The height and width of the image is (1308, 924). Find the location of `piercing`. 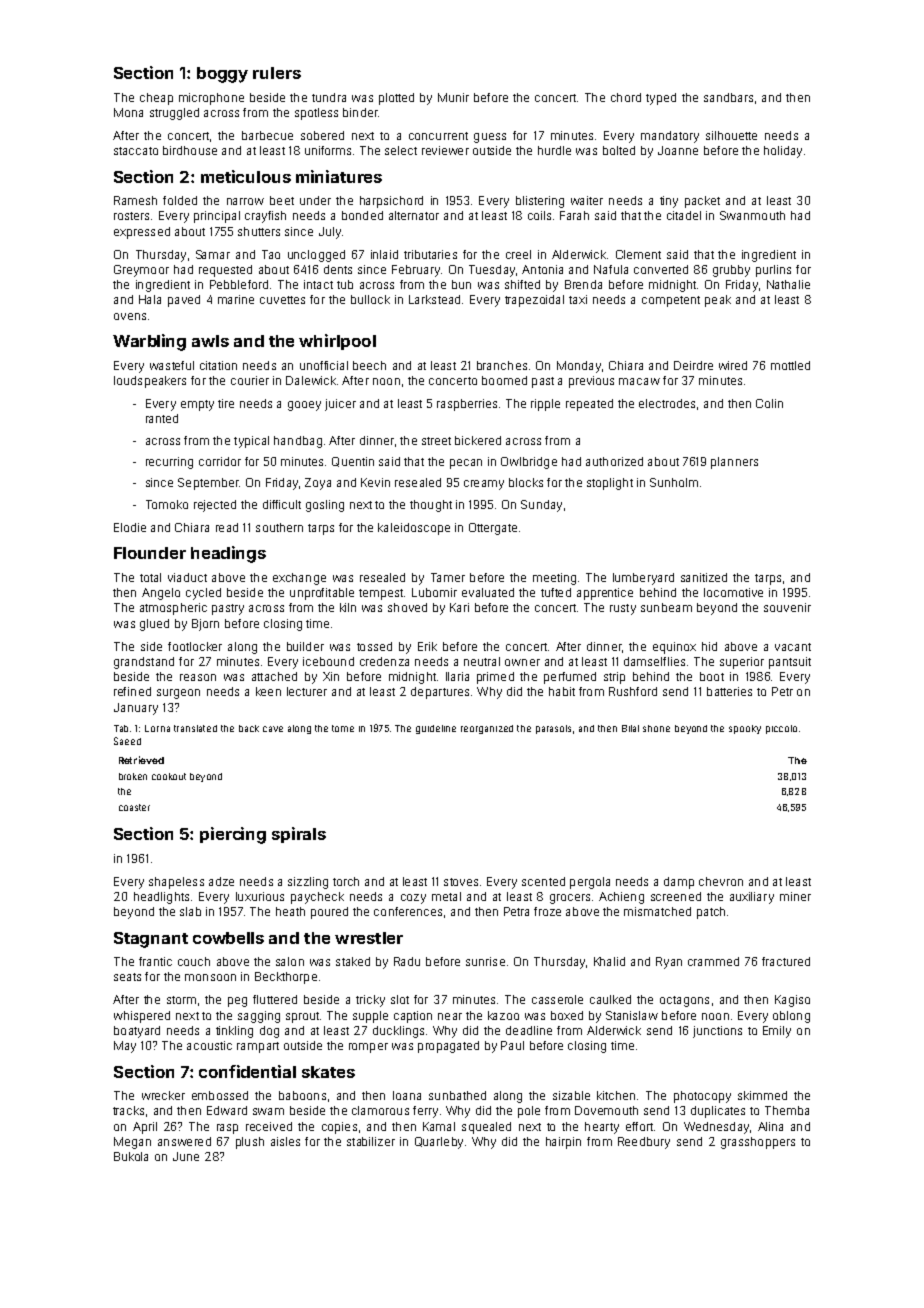

piercing is located at coordinates (233, 835).
